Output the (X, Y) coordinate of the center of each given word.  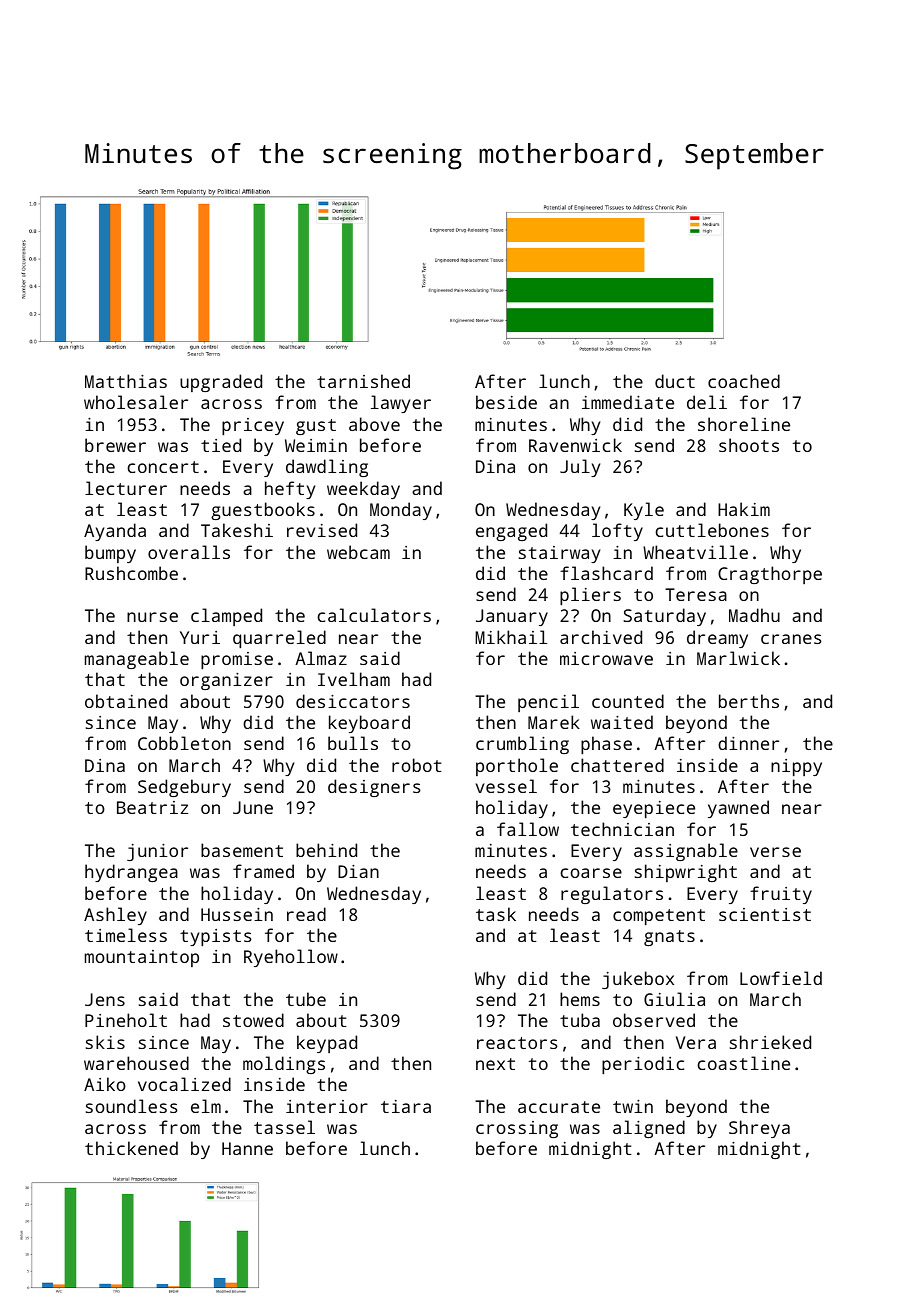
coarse (591, 873)
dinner (748, 743)
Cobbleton (184, 743)
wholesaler (136, 402)
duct (675, 381)
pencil (548, 703)
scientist (765, 914)
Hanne (247, 1148)
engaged (511, 532)
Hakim (744, 509)
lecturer (126, 488)
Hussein (237, 914)
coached (744, 381)
